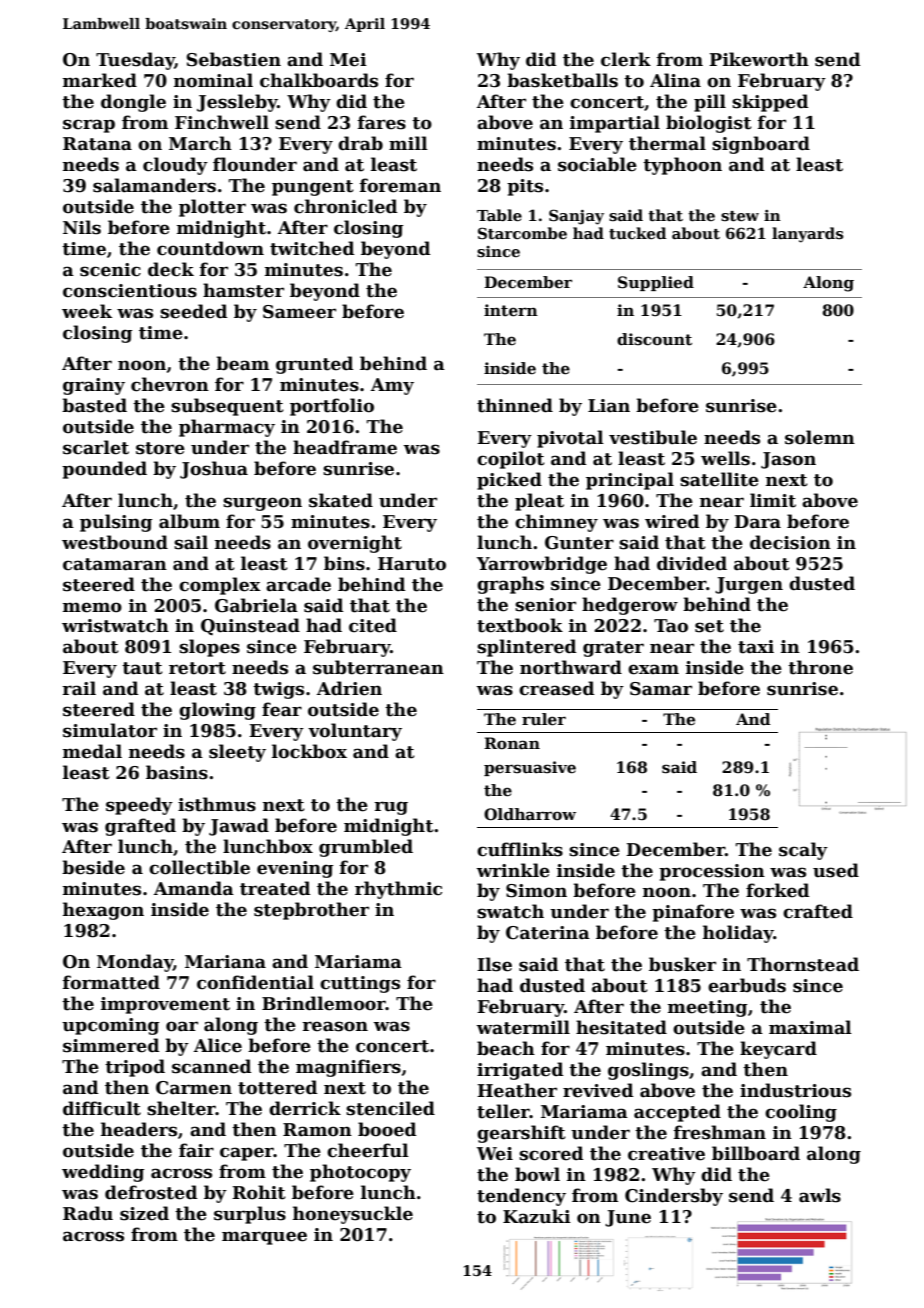  I want to click on rail, so click(79, 688).
